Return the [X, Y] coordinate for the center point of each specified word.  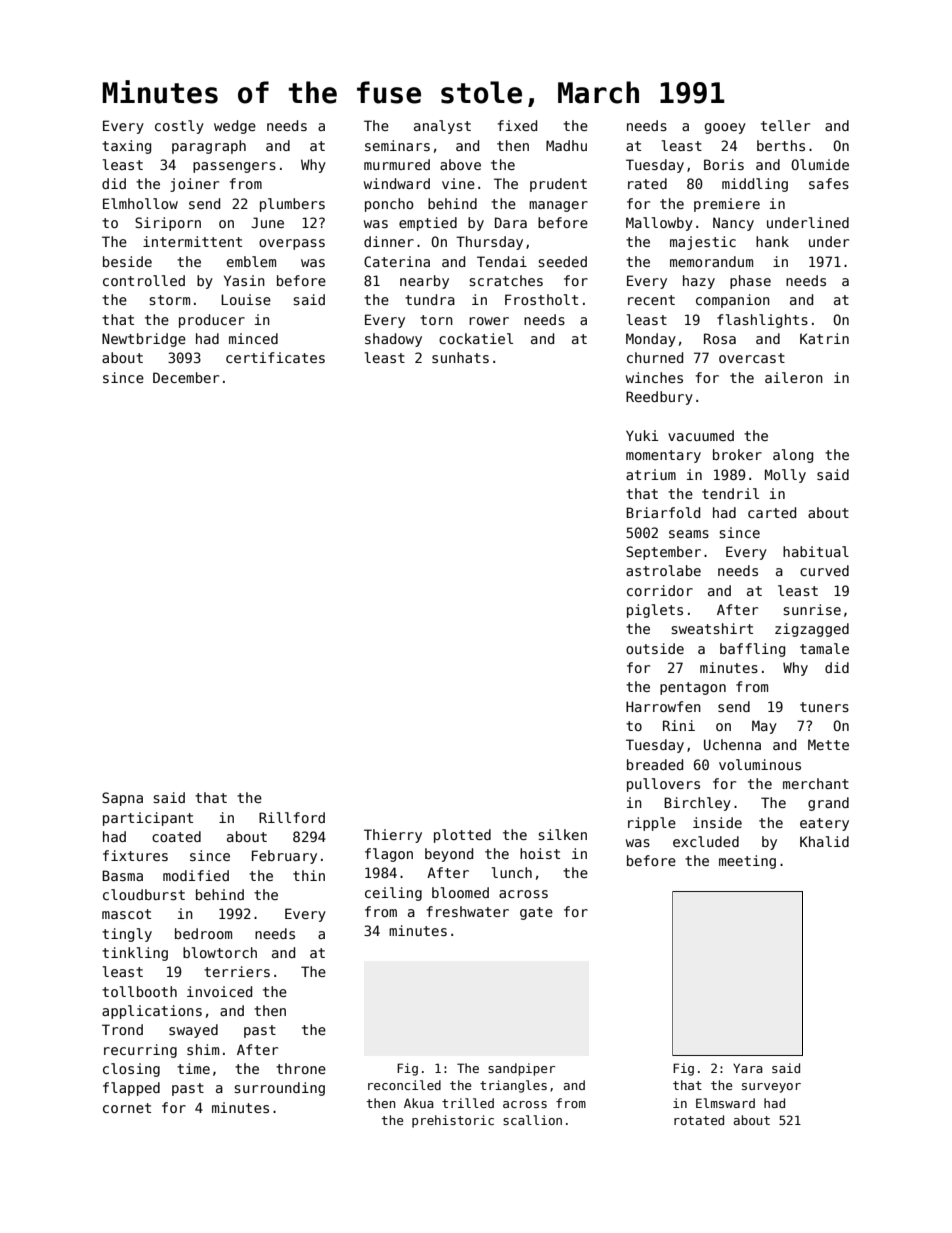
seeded [562, 261]
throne [301, 1068]
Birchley [697, 804]
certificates [275, 357]
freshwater [467, 911]
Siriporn [168, 224]
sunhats [460, 357]
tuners [824, 707]
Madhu [566, 145]
